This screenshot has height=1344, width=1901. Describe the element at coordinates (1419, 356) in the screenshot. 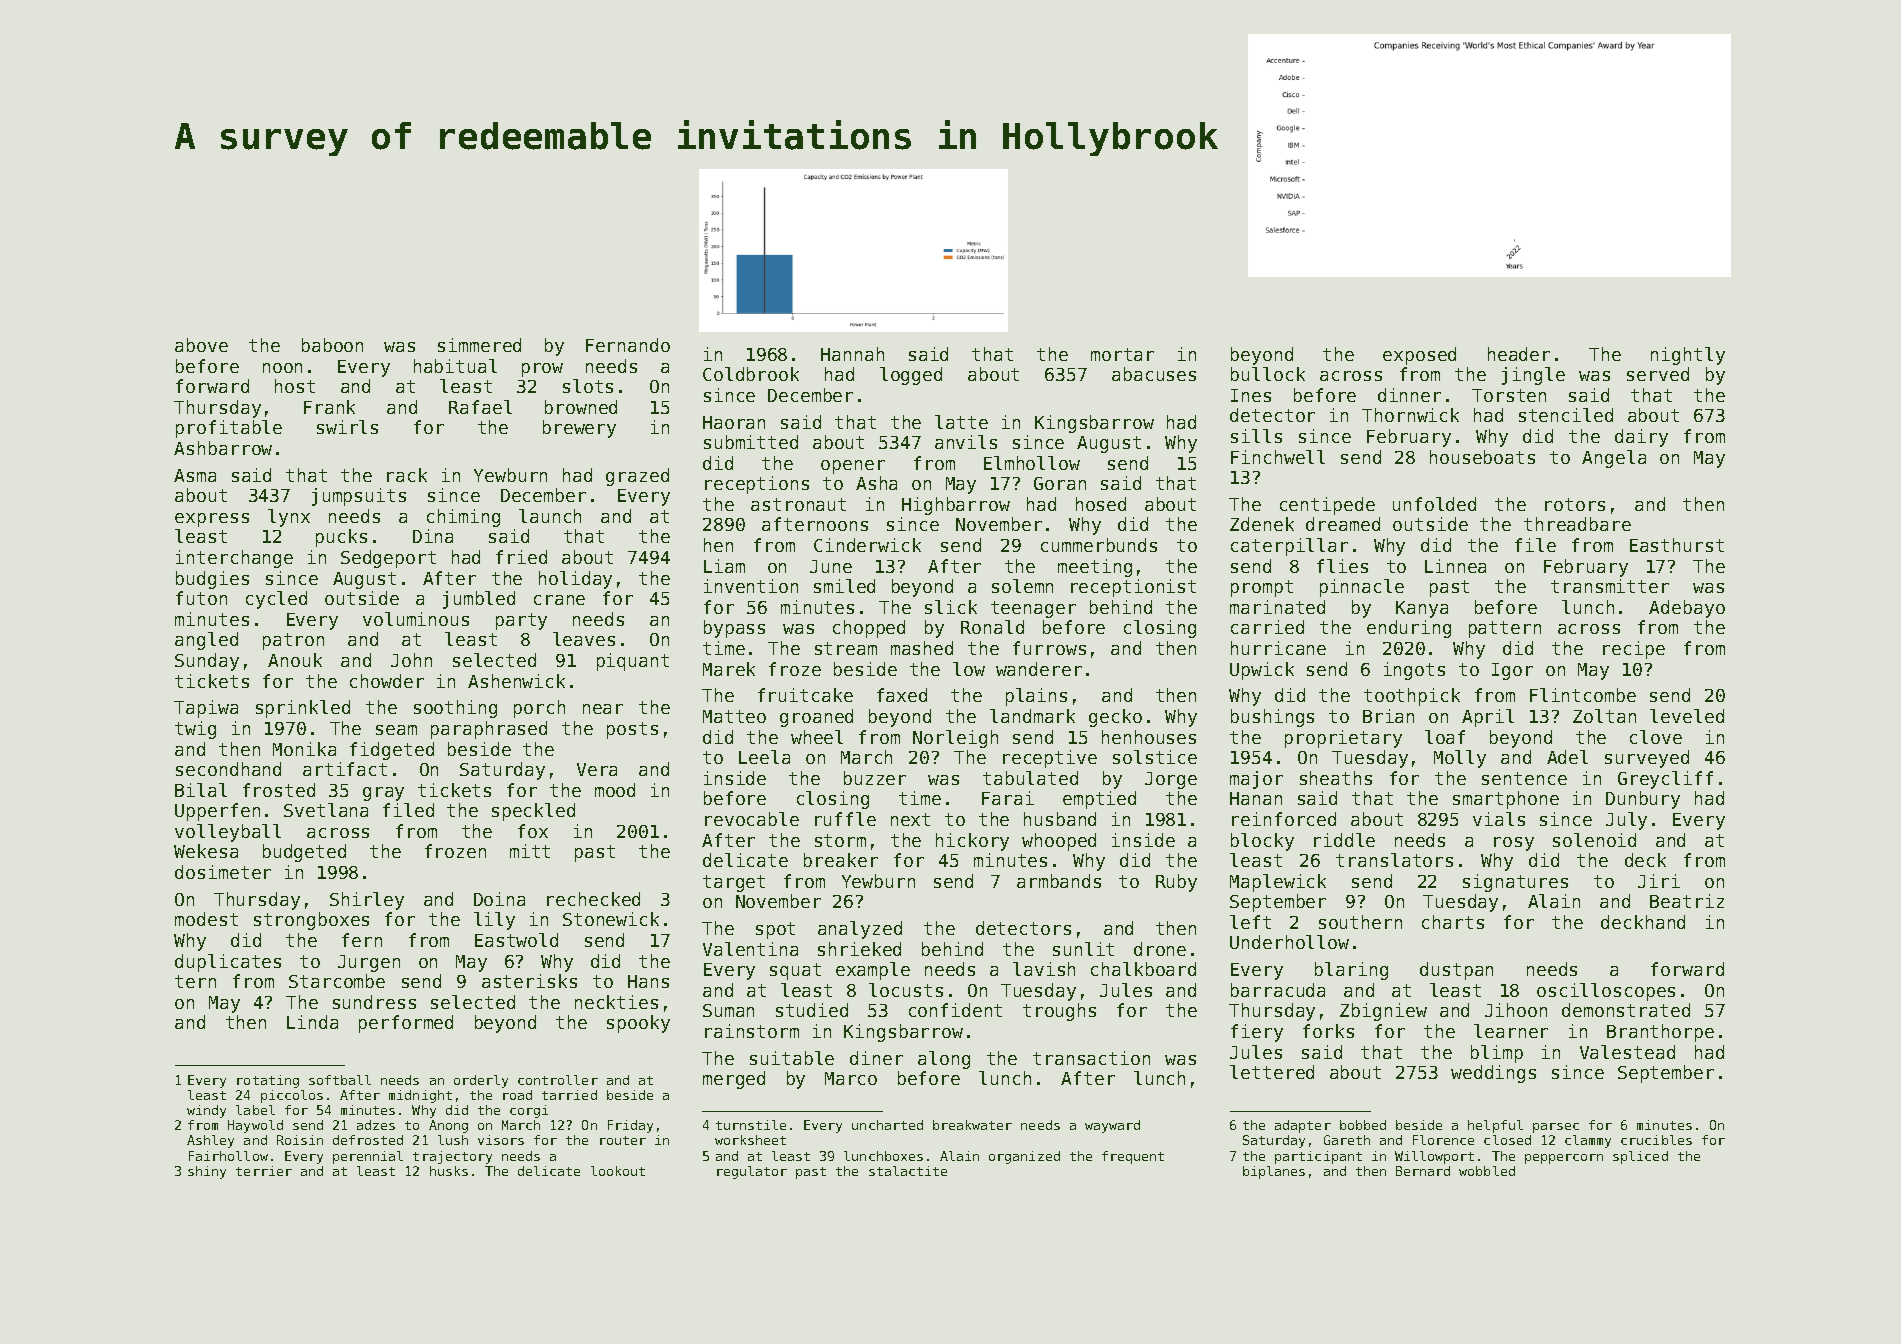

I see `exposed` at that location.
